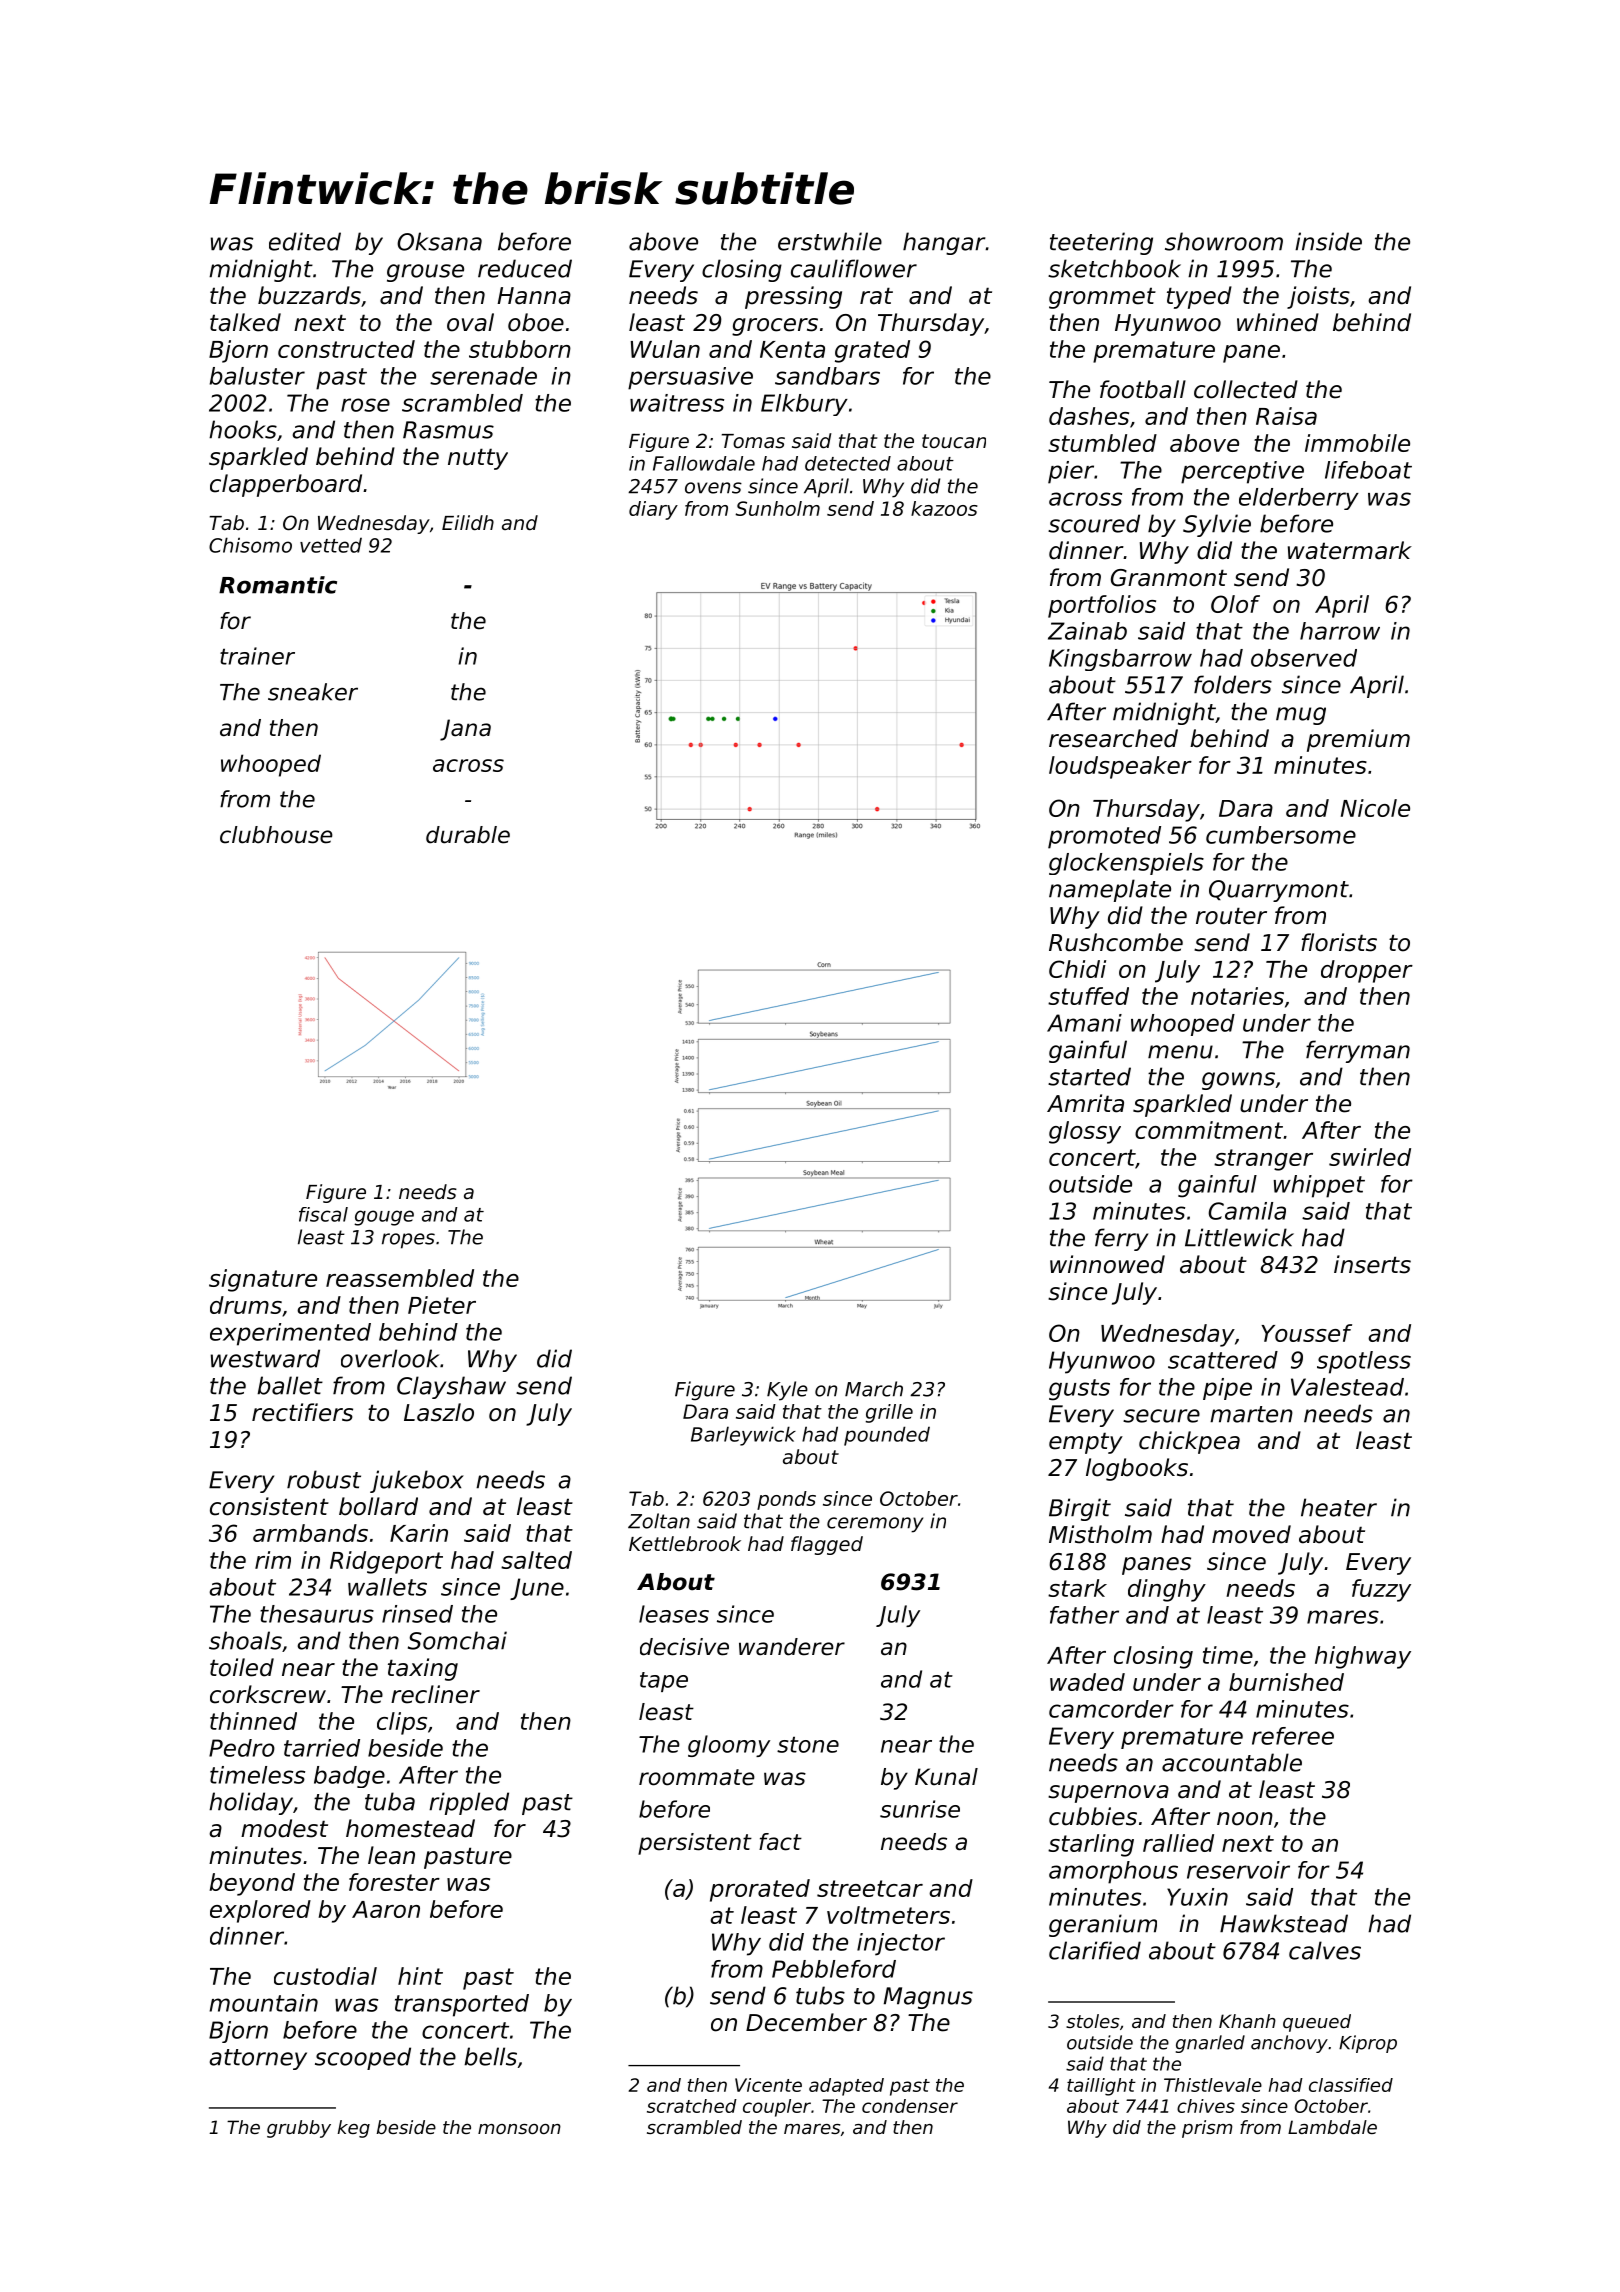  Describe the element at coordinates (400, 1278) in the screenshot. I see `reassembled` at that location.
